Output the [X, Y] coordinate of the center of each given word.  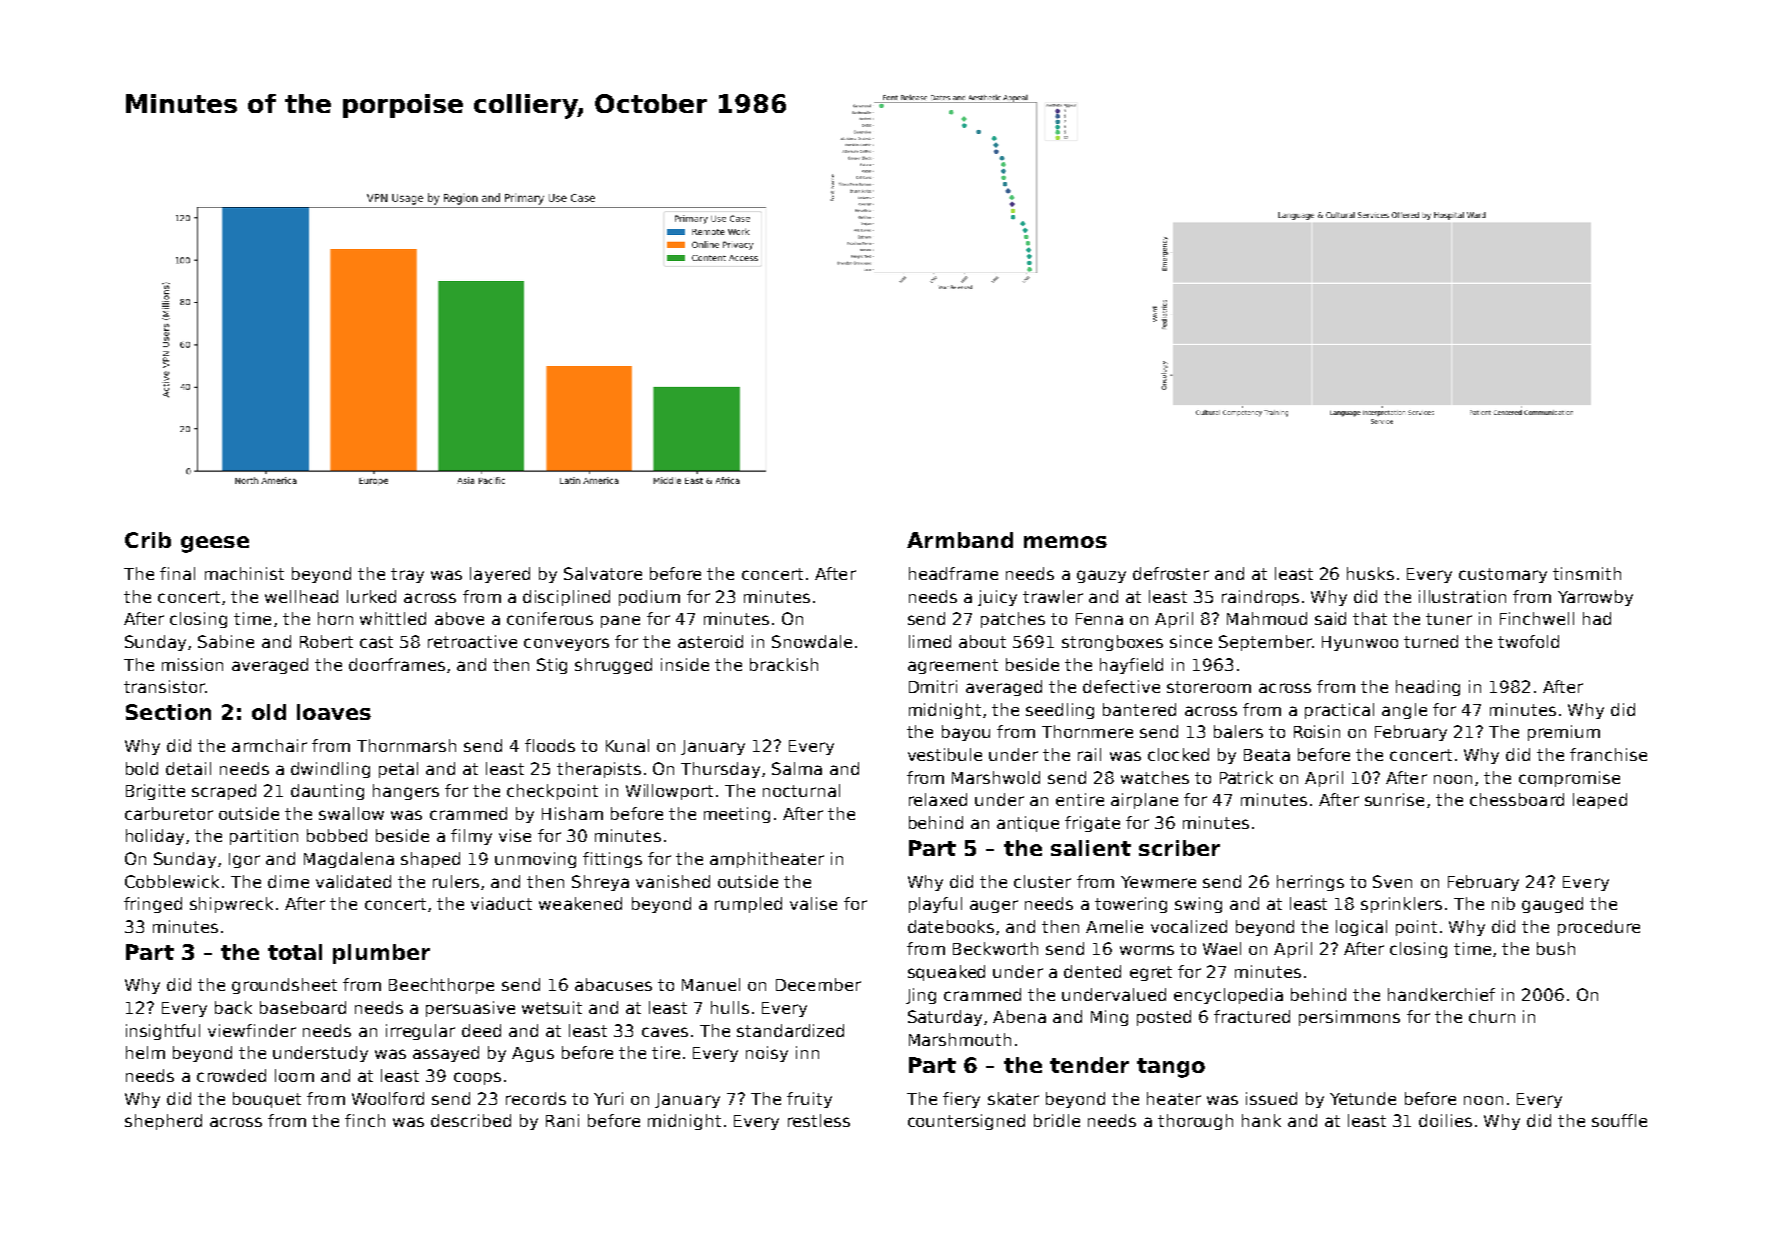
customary [1503, 575]
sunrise [1394, 799]
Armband [960, 540]
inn [807, 1052]
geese [215, 544]
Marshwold [996, 777]
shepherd [163, 1122]
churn [1492, 1016]
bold [142, 768]
